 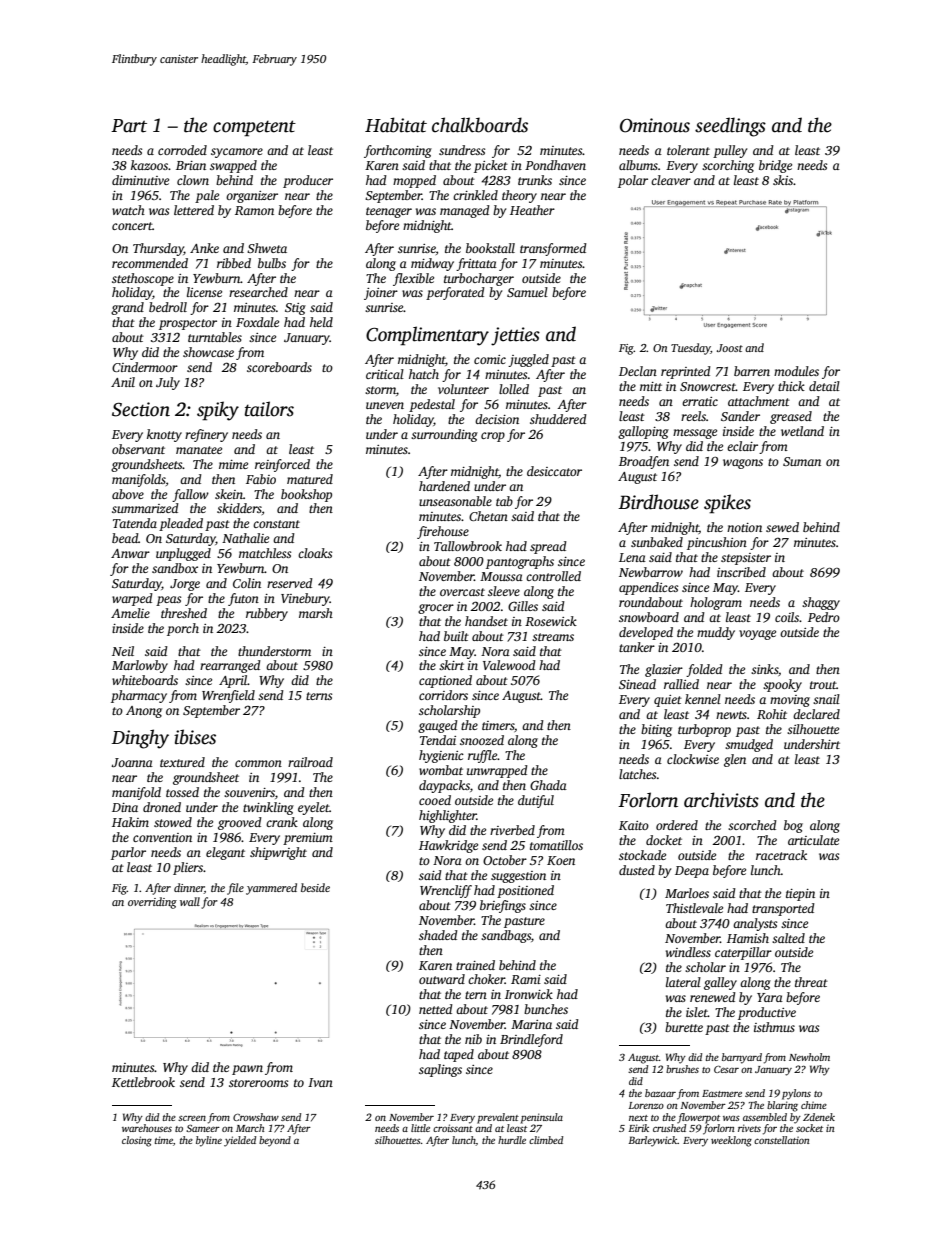 I want to click on streams, so click(x=553, y=637).
